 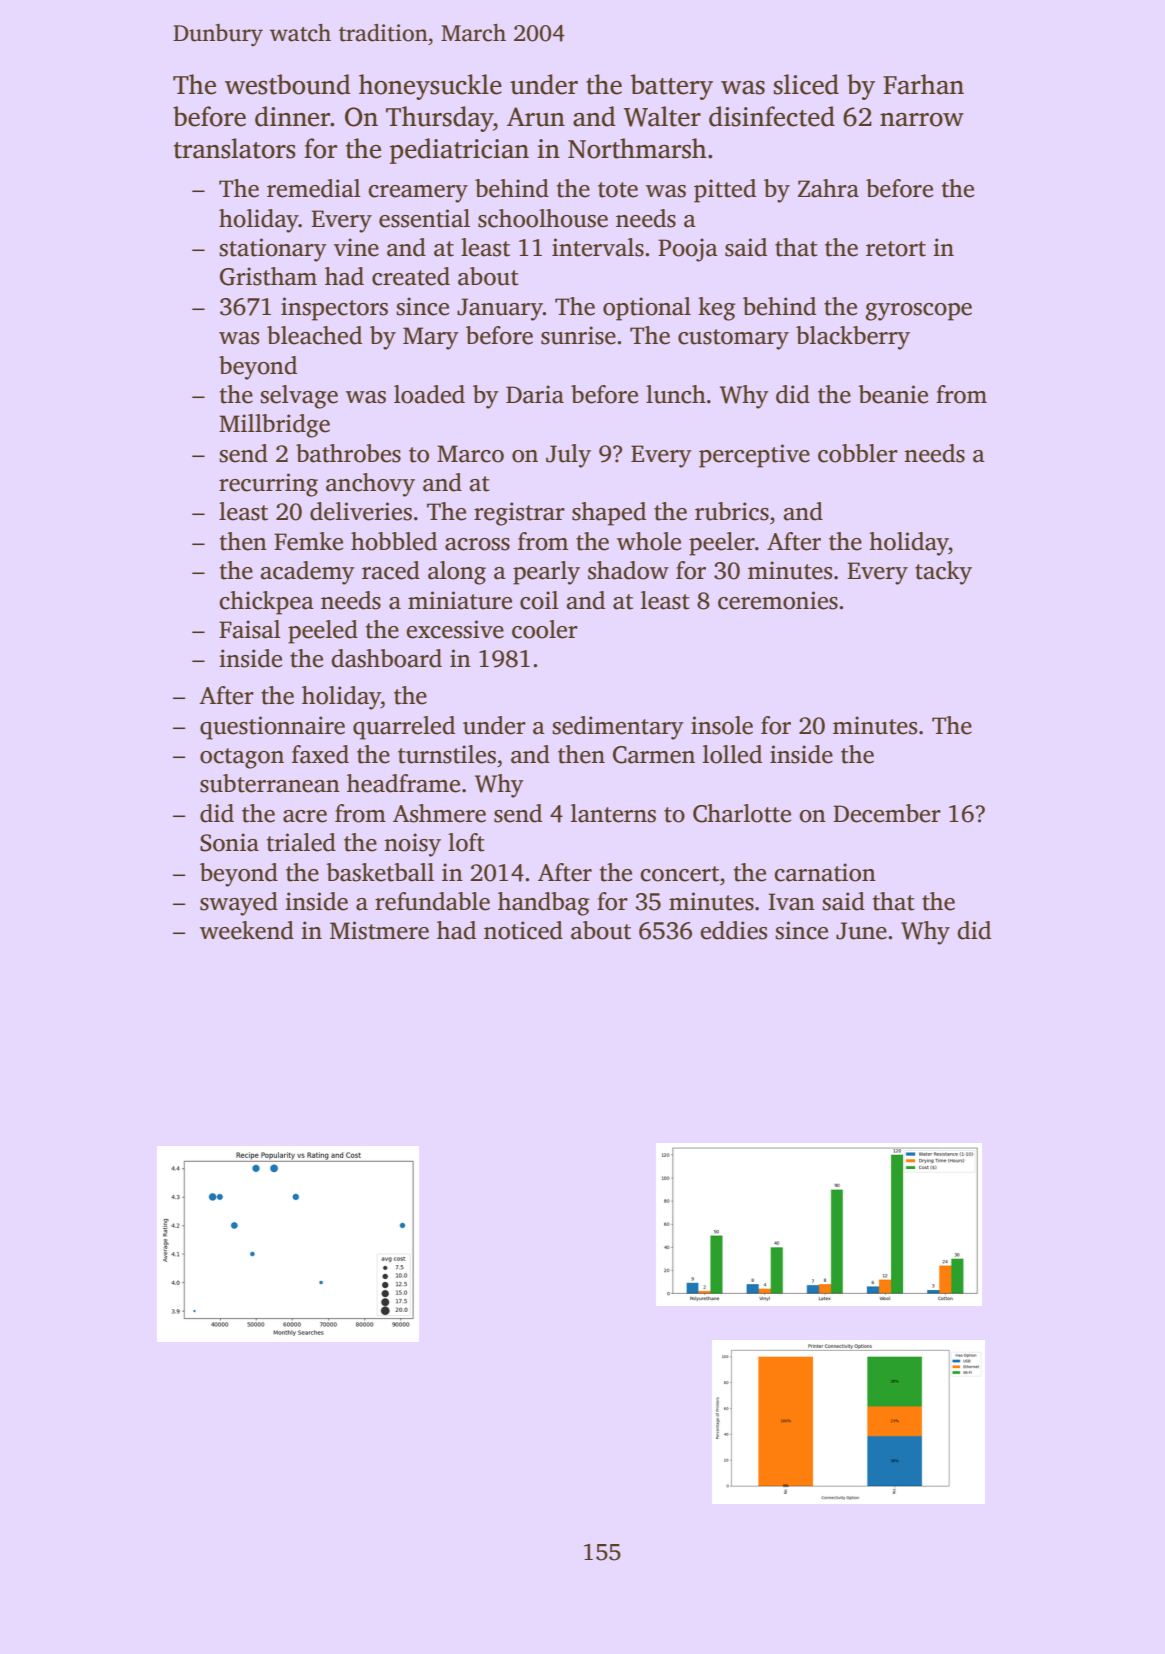 I want to click on westbound, so click(x=288, y=84).
